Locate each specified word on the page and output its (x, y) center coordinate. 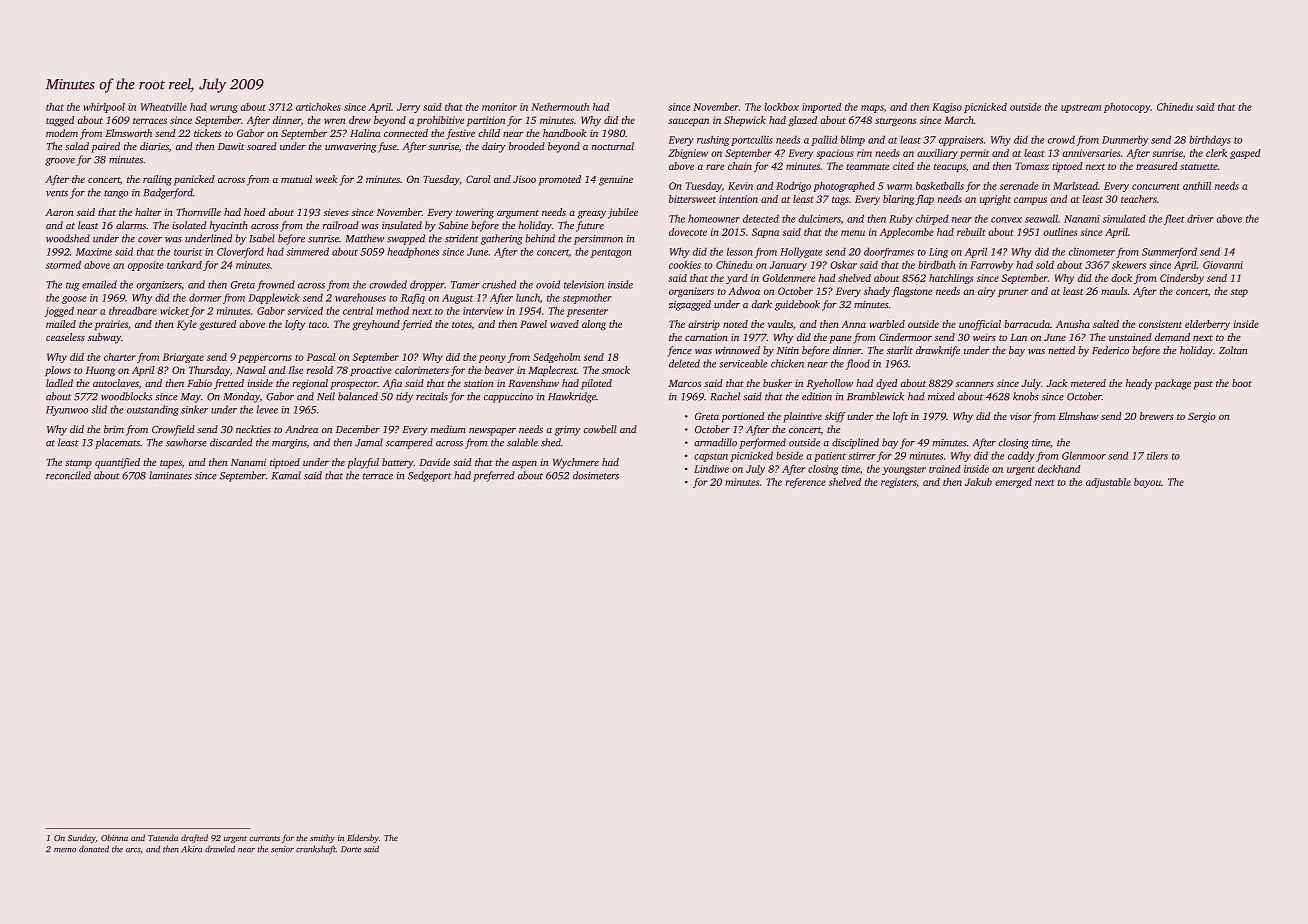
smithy (322, 838)
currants (264, 838)
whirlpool (104, 108)
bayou (1147, 483)
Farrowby (991, 266)
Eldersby (363, 838)
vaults (780, 324)
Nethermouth (560, 107)
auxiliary (937, 154)
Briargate (183, 358)
